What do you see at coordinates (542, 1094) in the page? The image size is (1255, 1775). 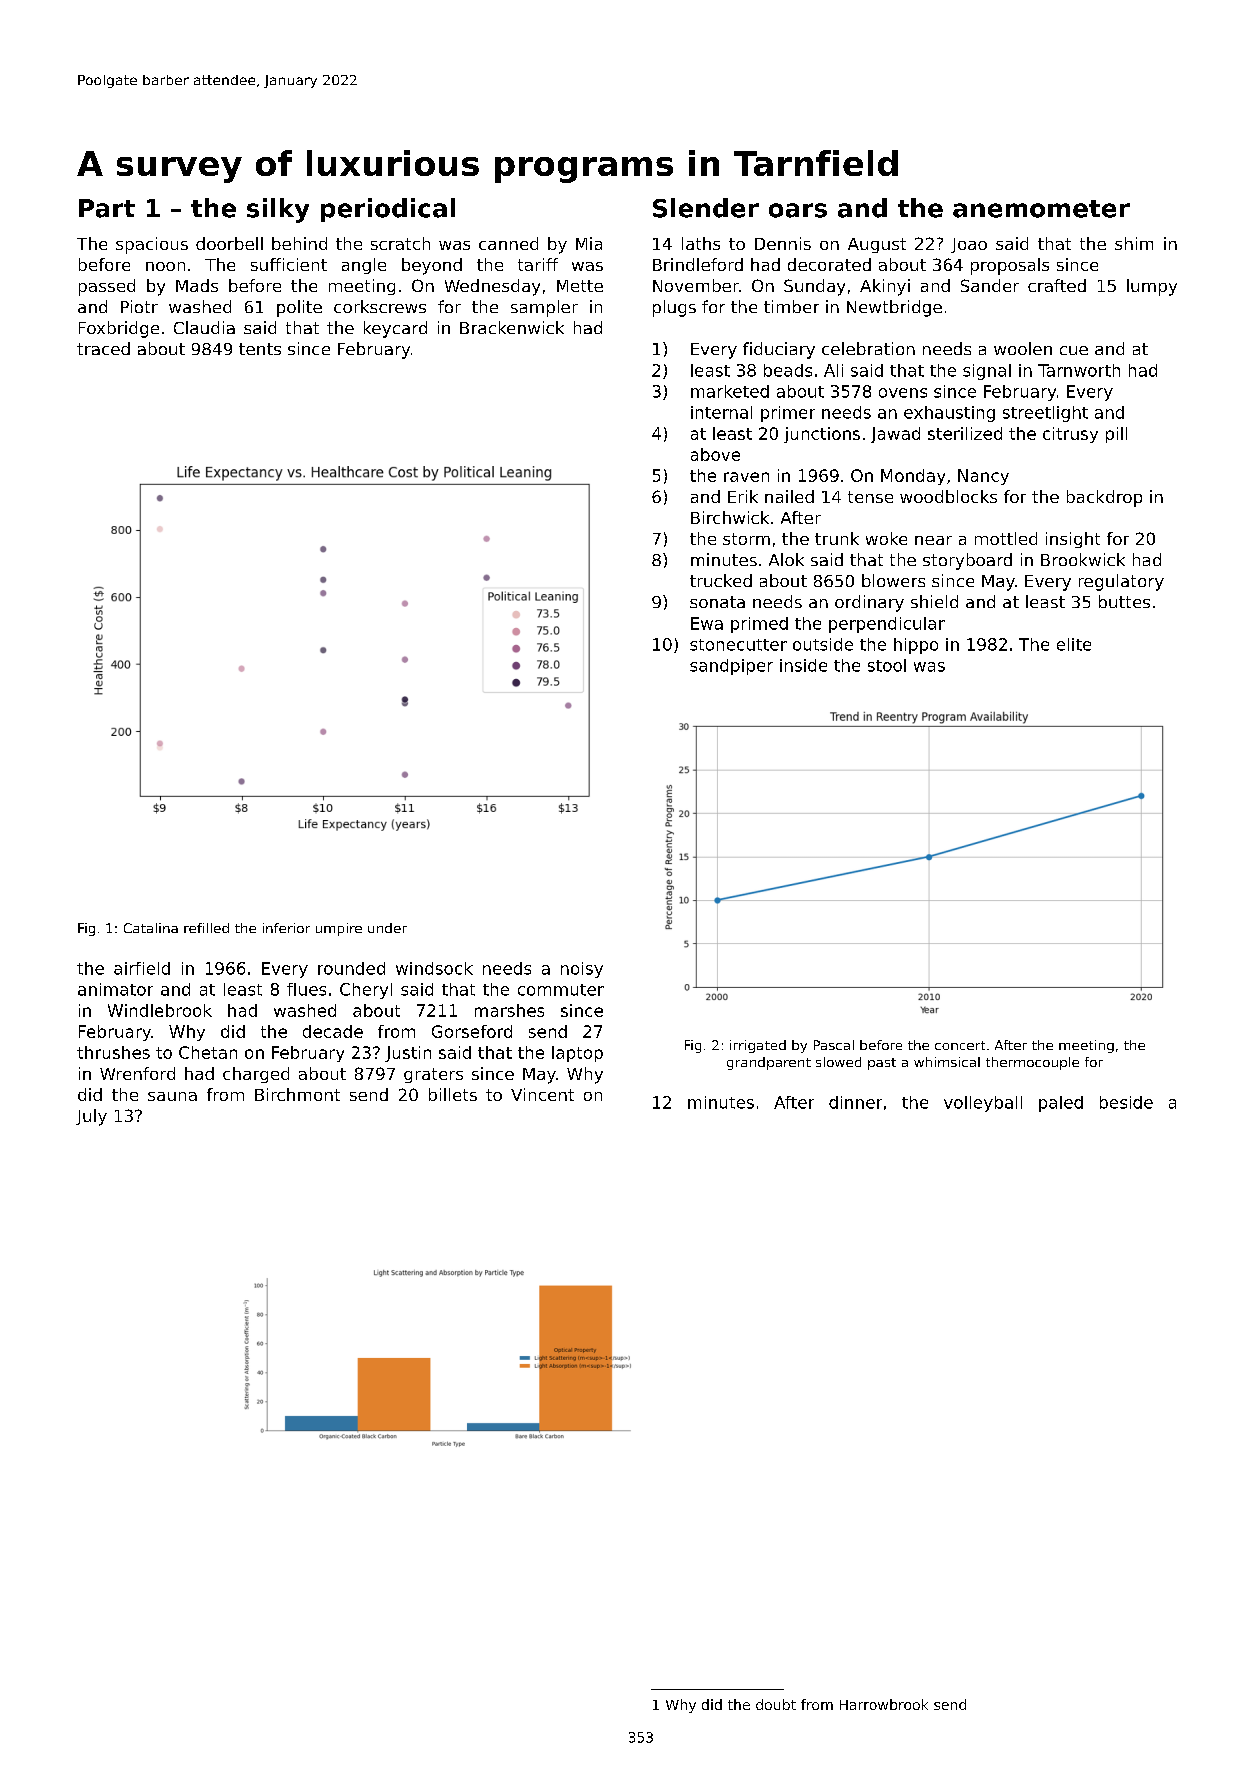 I see `Vincent` at bounding box center [542, 1094].
